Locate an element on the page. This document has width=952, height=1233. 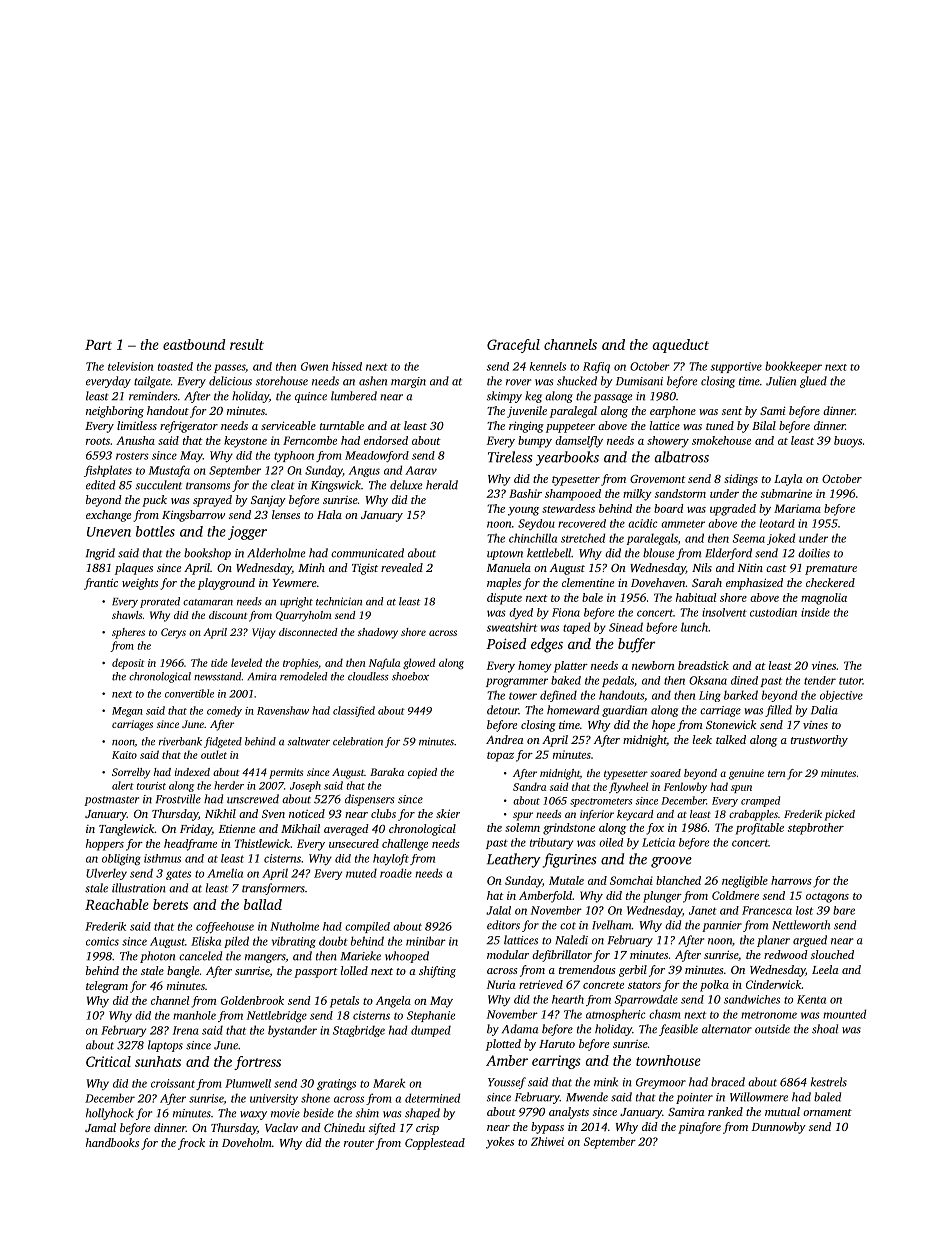
figurines is located at coordinates (569, 860).
